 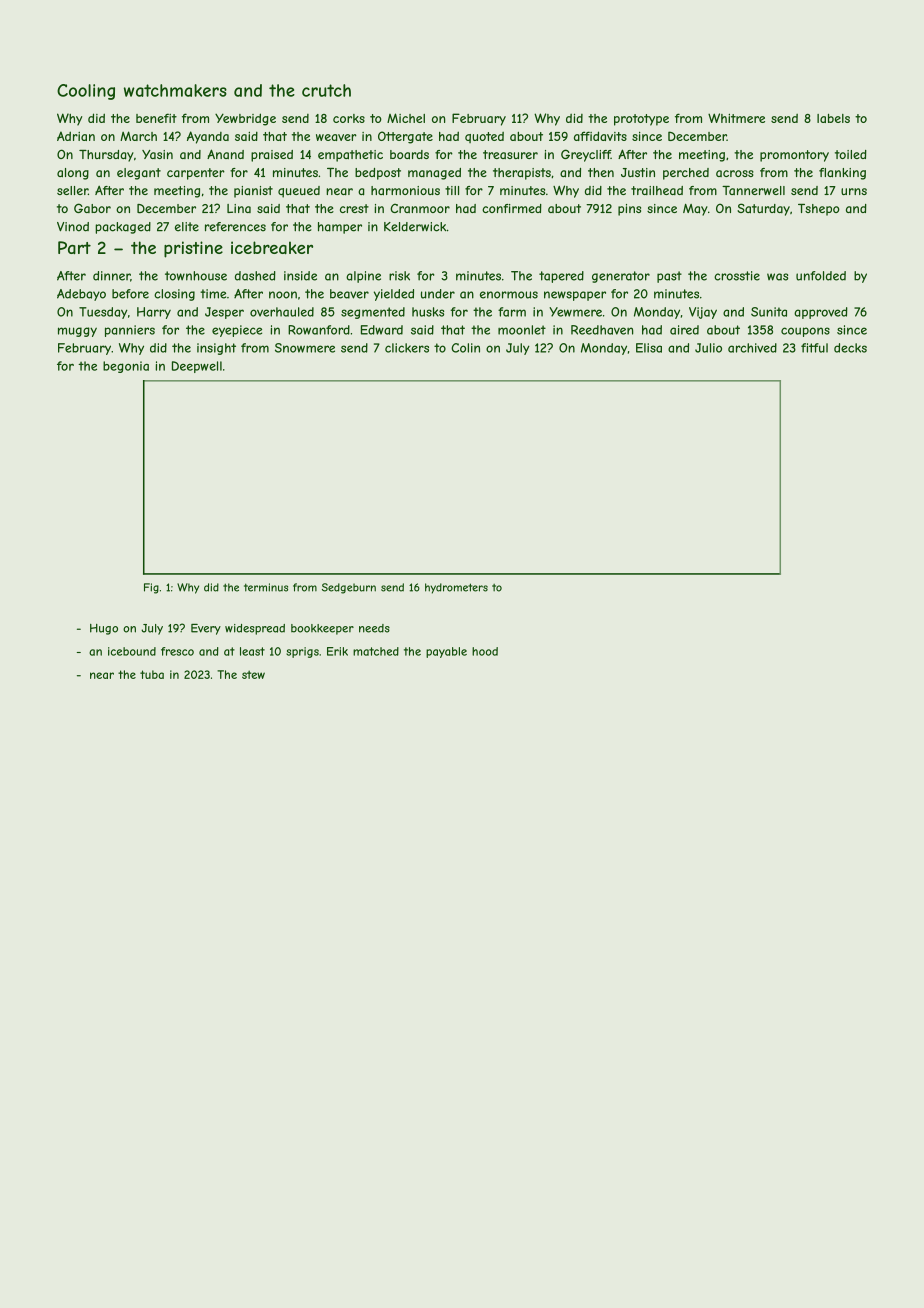 What do you see at coordinates (272, 247) in the document?
I see `icebreaker` at bounding box center [272, 247].
